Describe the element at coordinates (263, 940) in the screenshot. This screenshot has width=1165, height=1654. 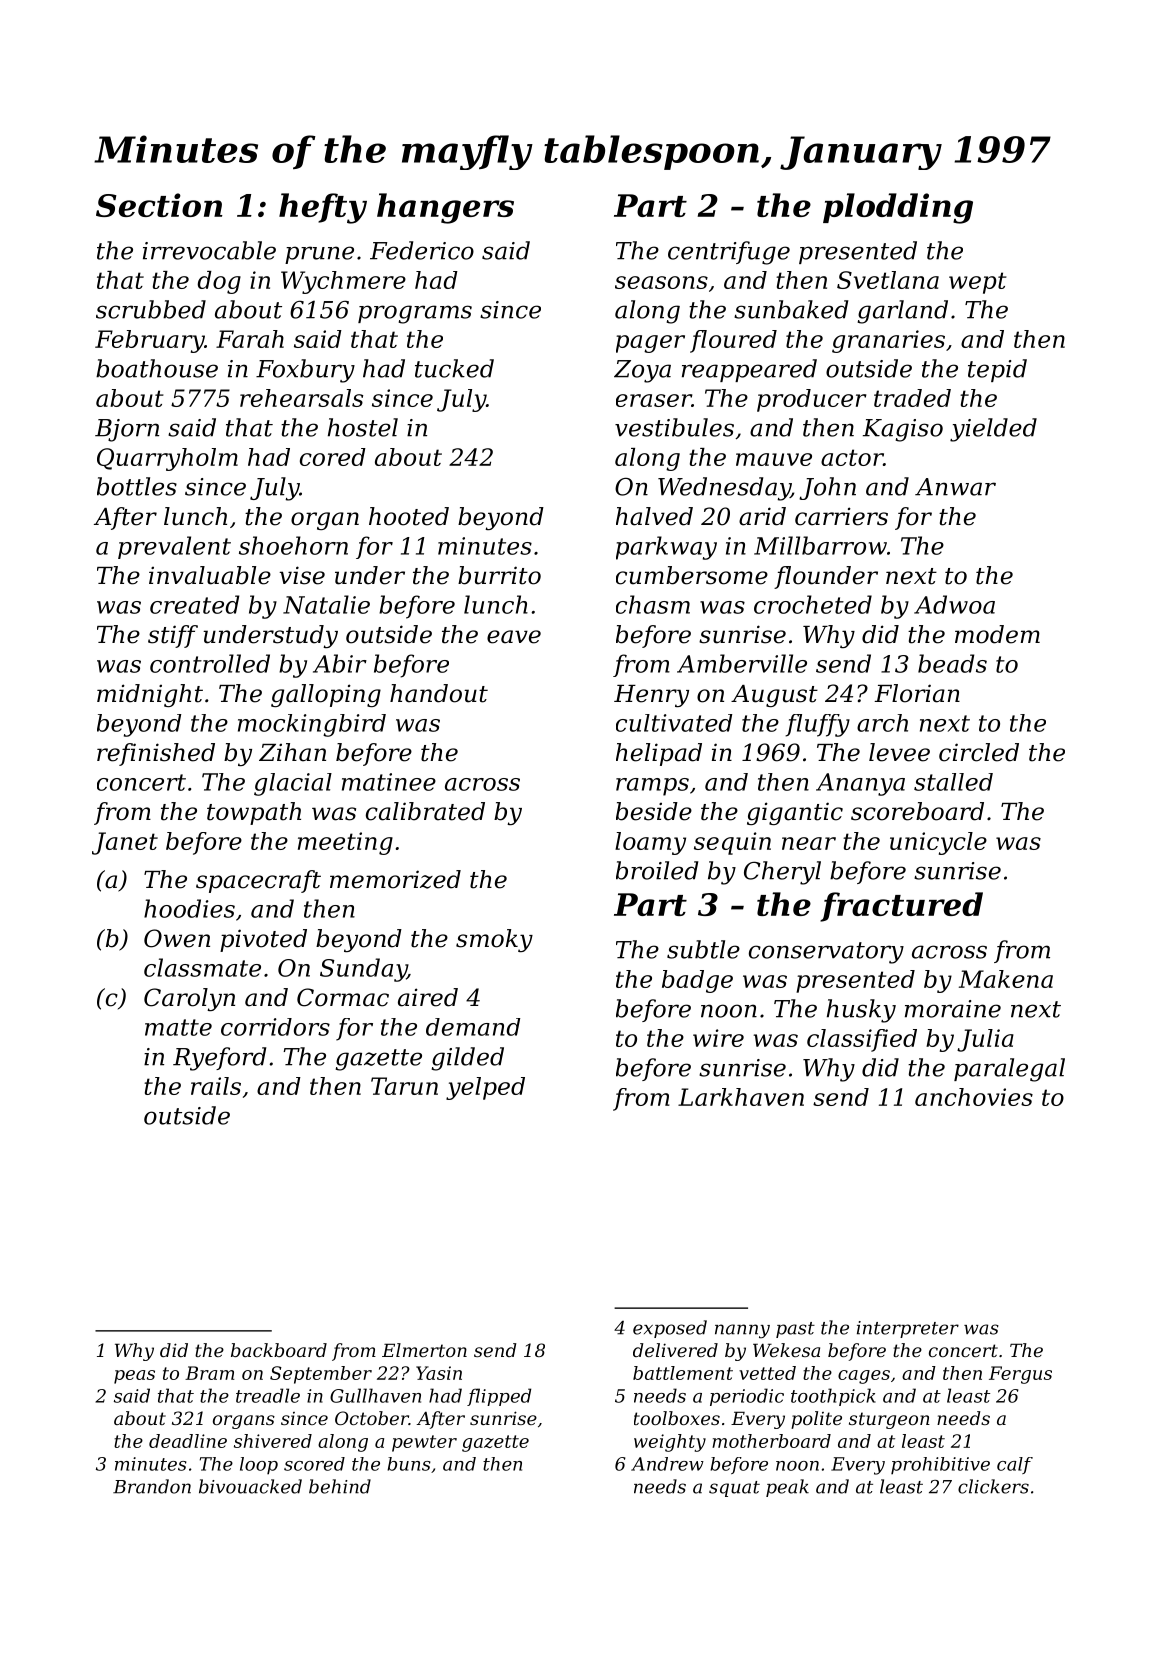
I see `pivoted` at that location.
